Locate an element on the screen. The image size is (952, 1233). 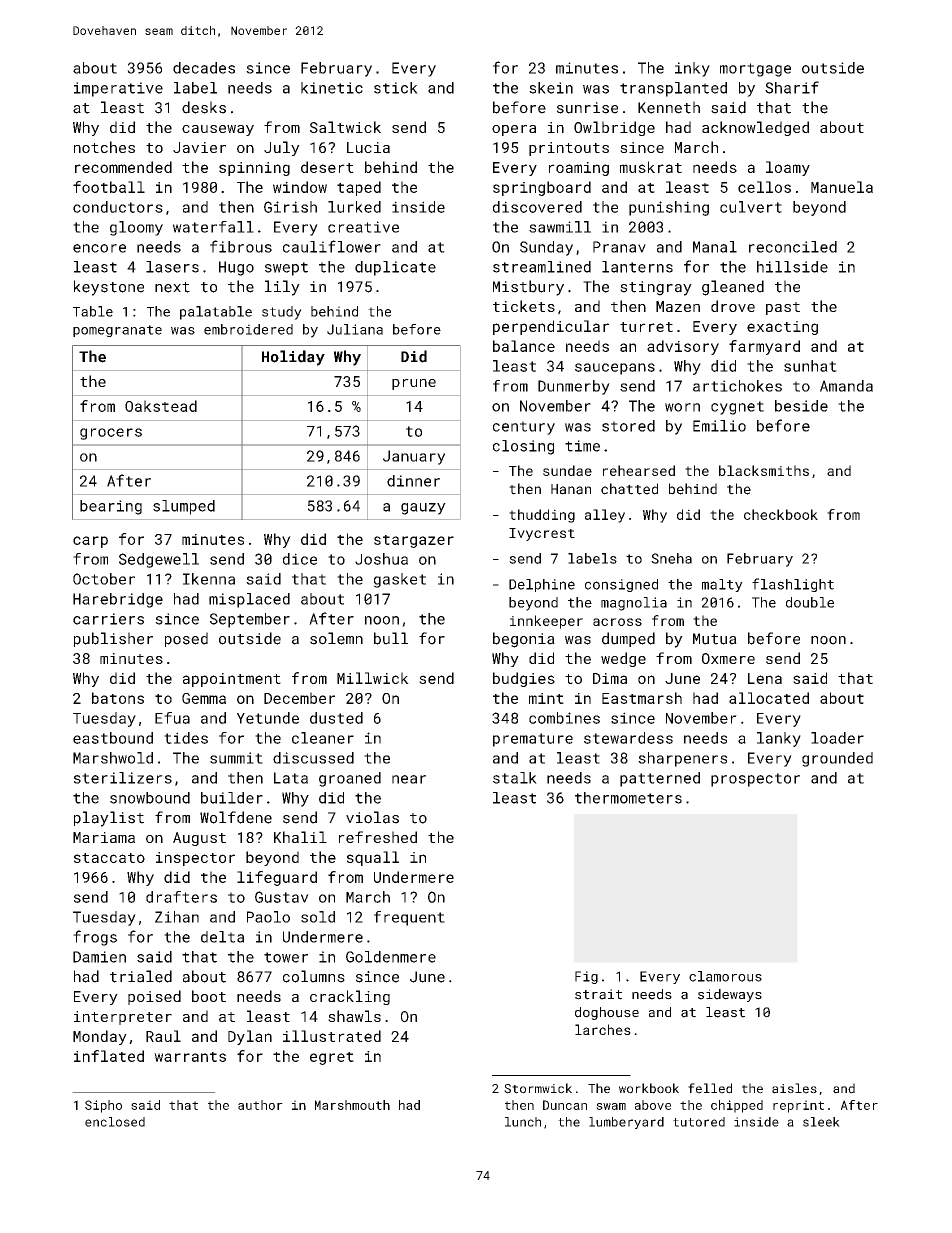
aisles is located at coordinates (794, 1088).
